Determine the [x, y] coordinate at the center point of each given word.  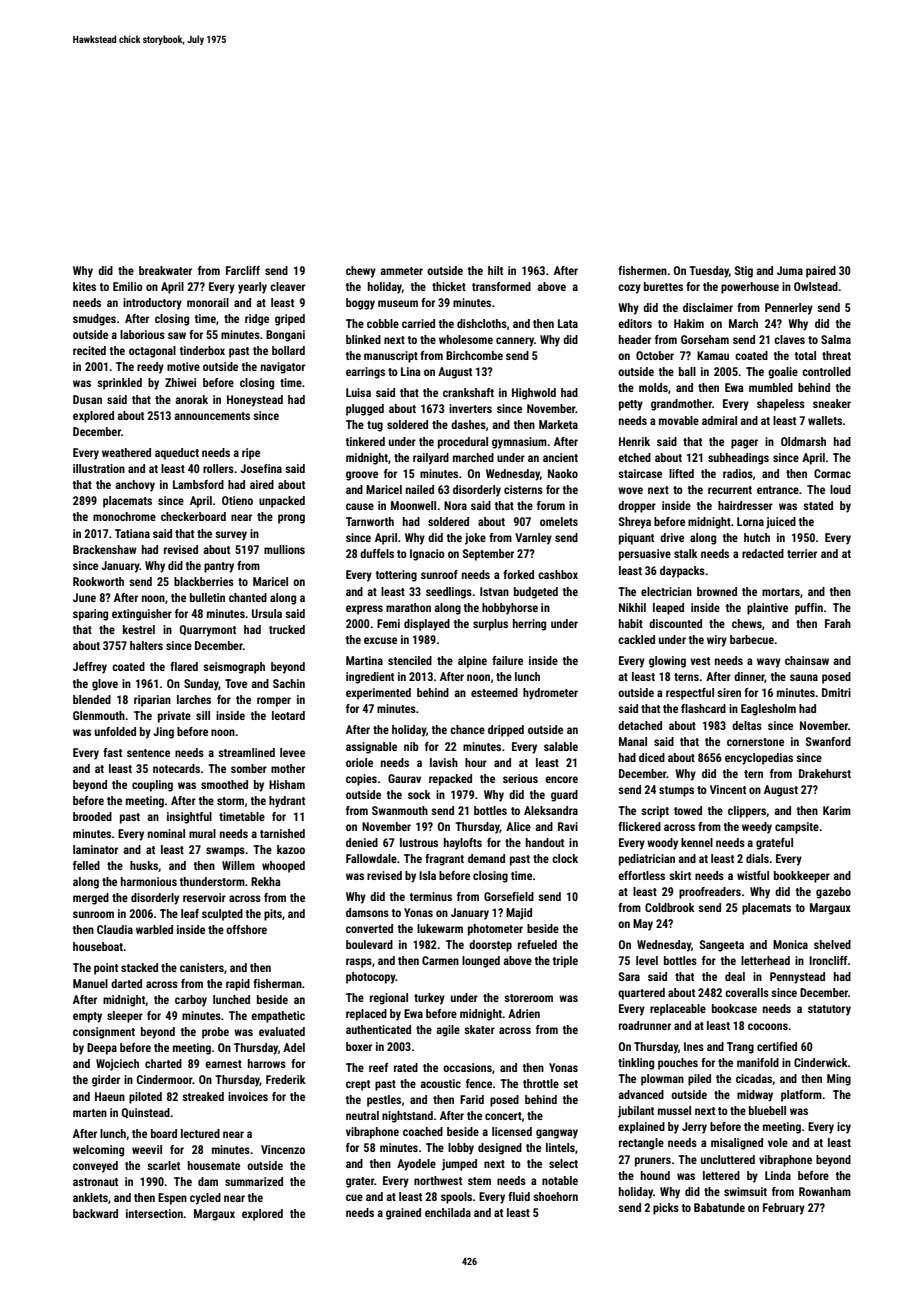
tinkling [636, 1064]
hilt [495, 270]
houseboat [98, 946]
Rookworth [98, 581]
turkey [429, 999]
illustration [99, 468]
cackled [636, 639]
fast [112, 752]
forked [518, 574]
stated [818, 505]
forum [551, 505]
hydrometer [550, 694]
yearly [252, 288]
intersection [154, 1213]
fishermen [642, 270]
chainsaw [807, 660]
